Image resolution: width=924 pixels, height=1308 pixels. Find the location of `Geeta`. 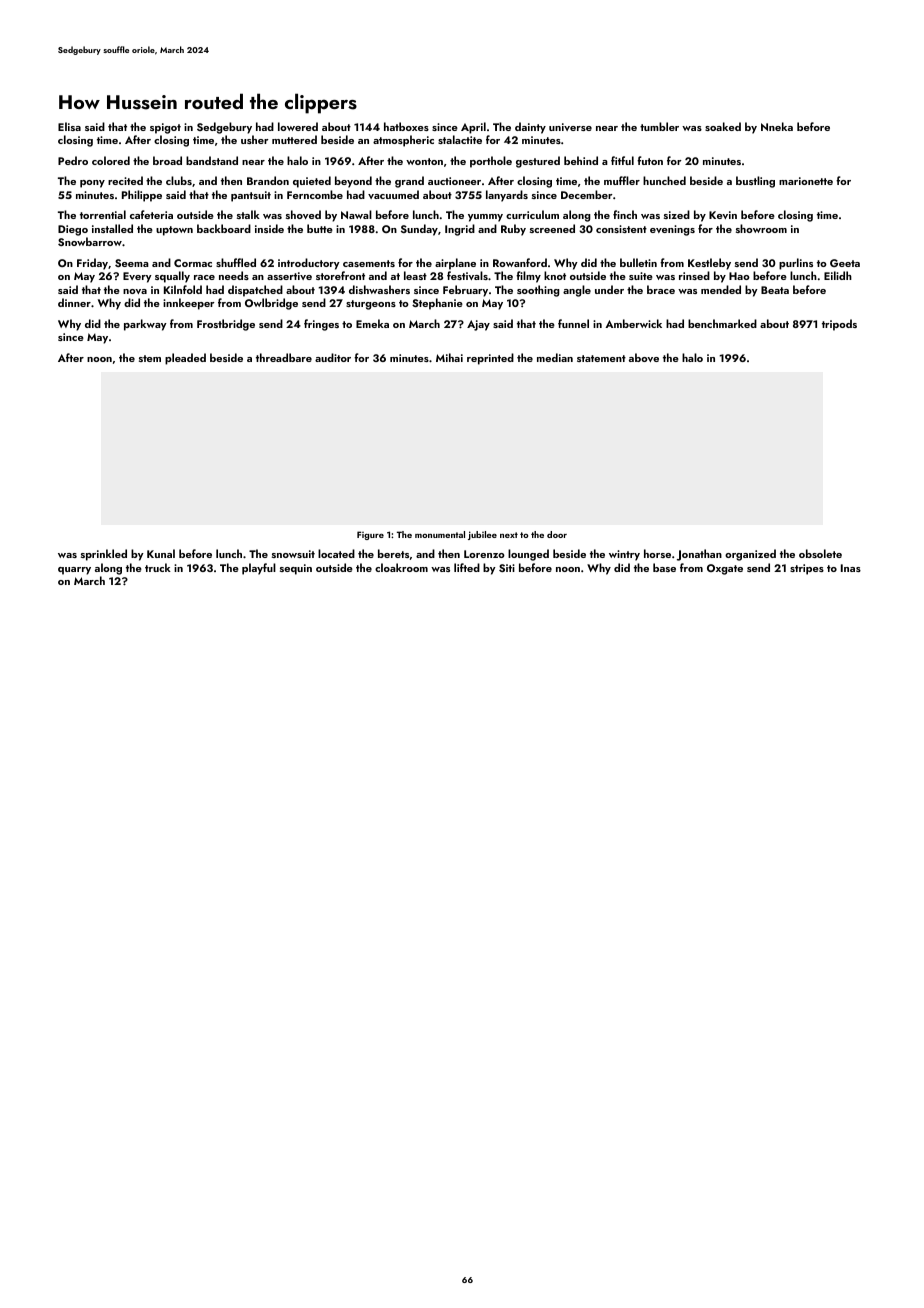

Geeta is located at coordinates (845, 263).
